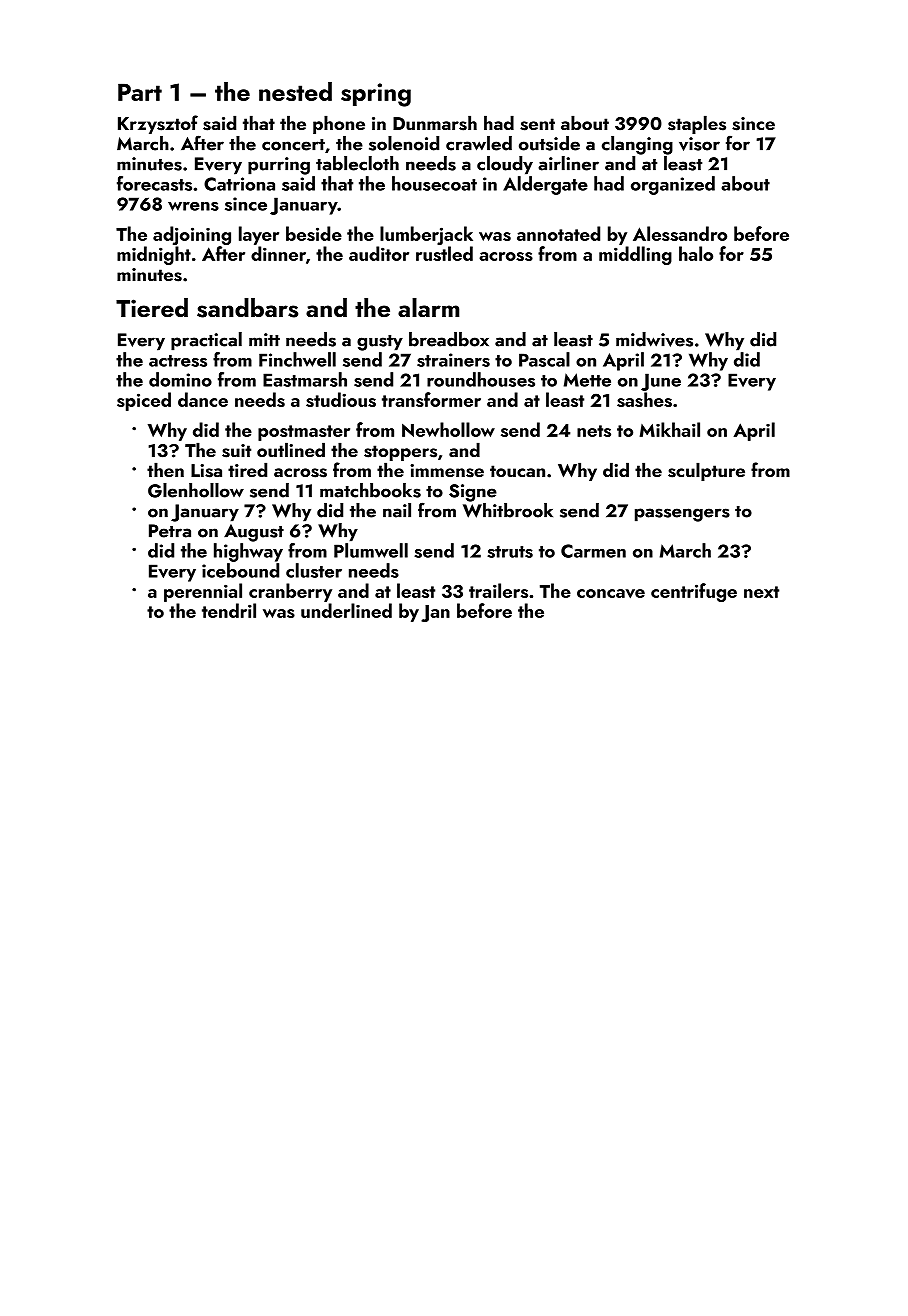  I want to click on perennial, so click(203, 592).
